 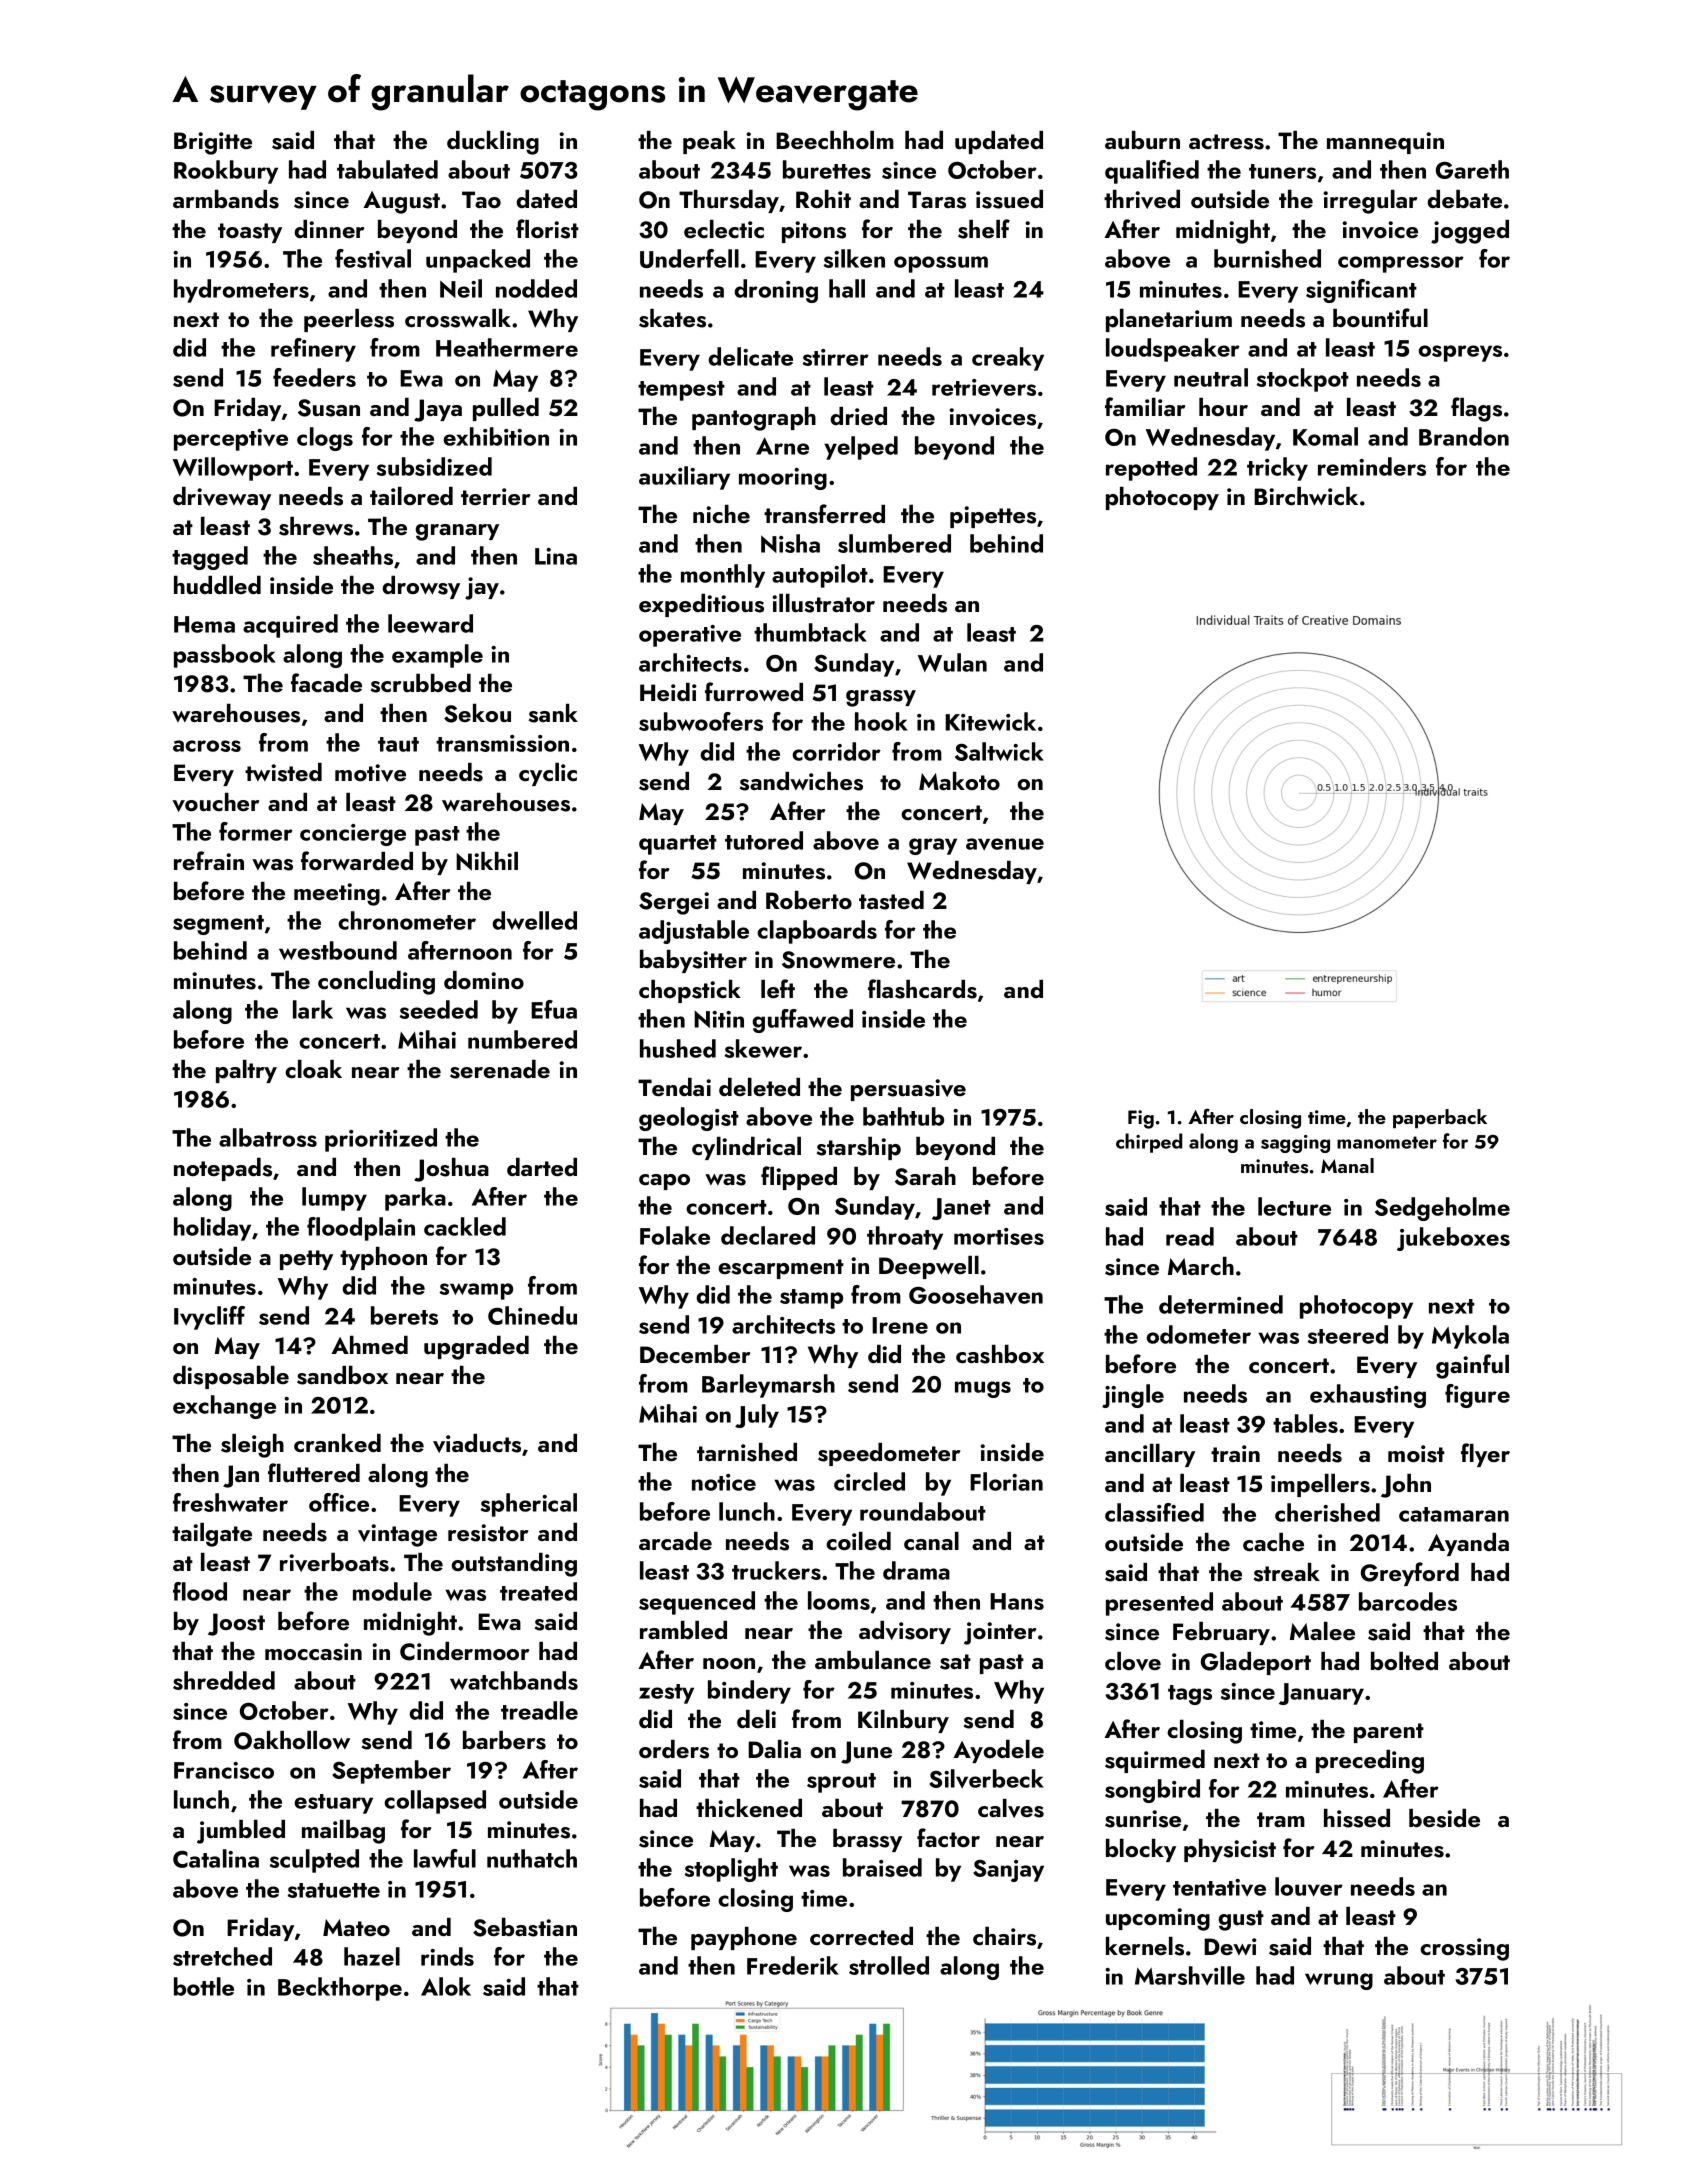 I want to click on gainful, so click(x=1472, y=1366).
